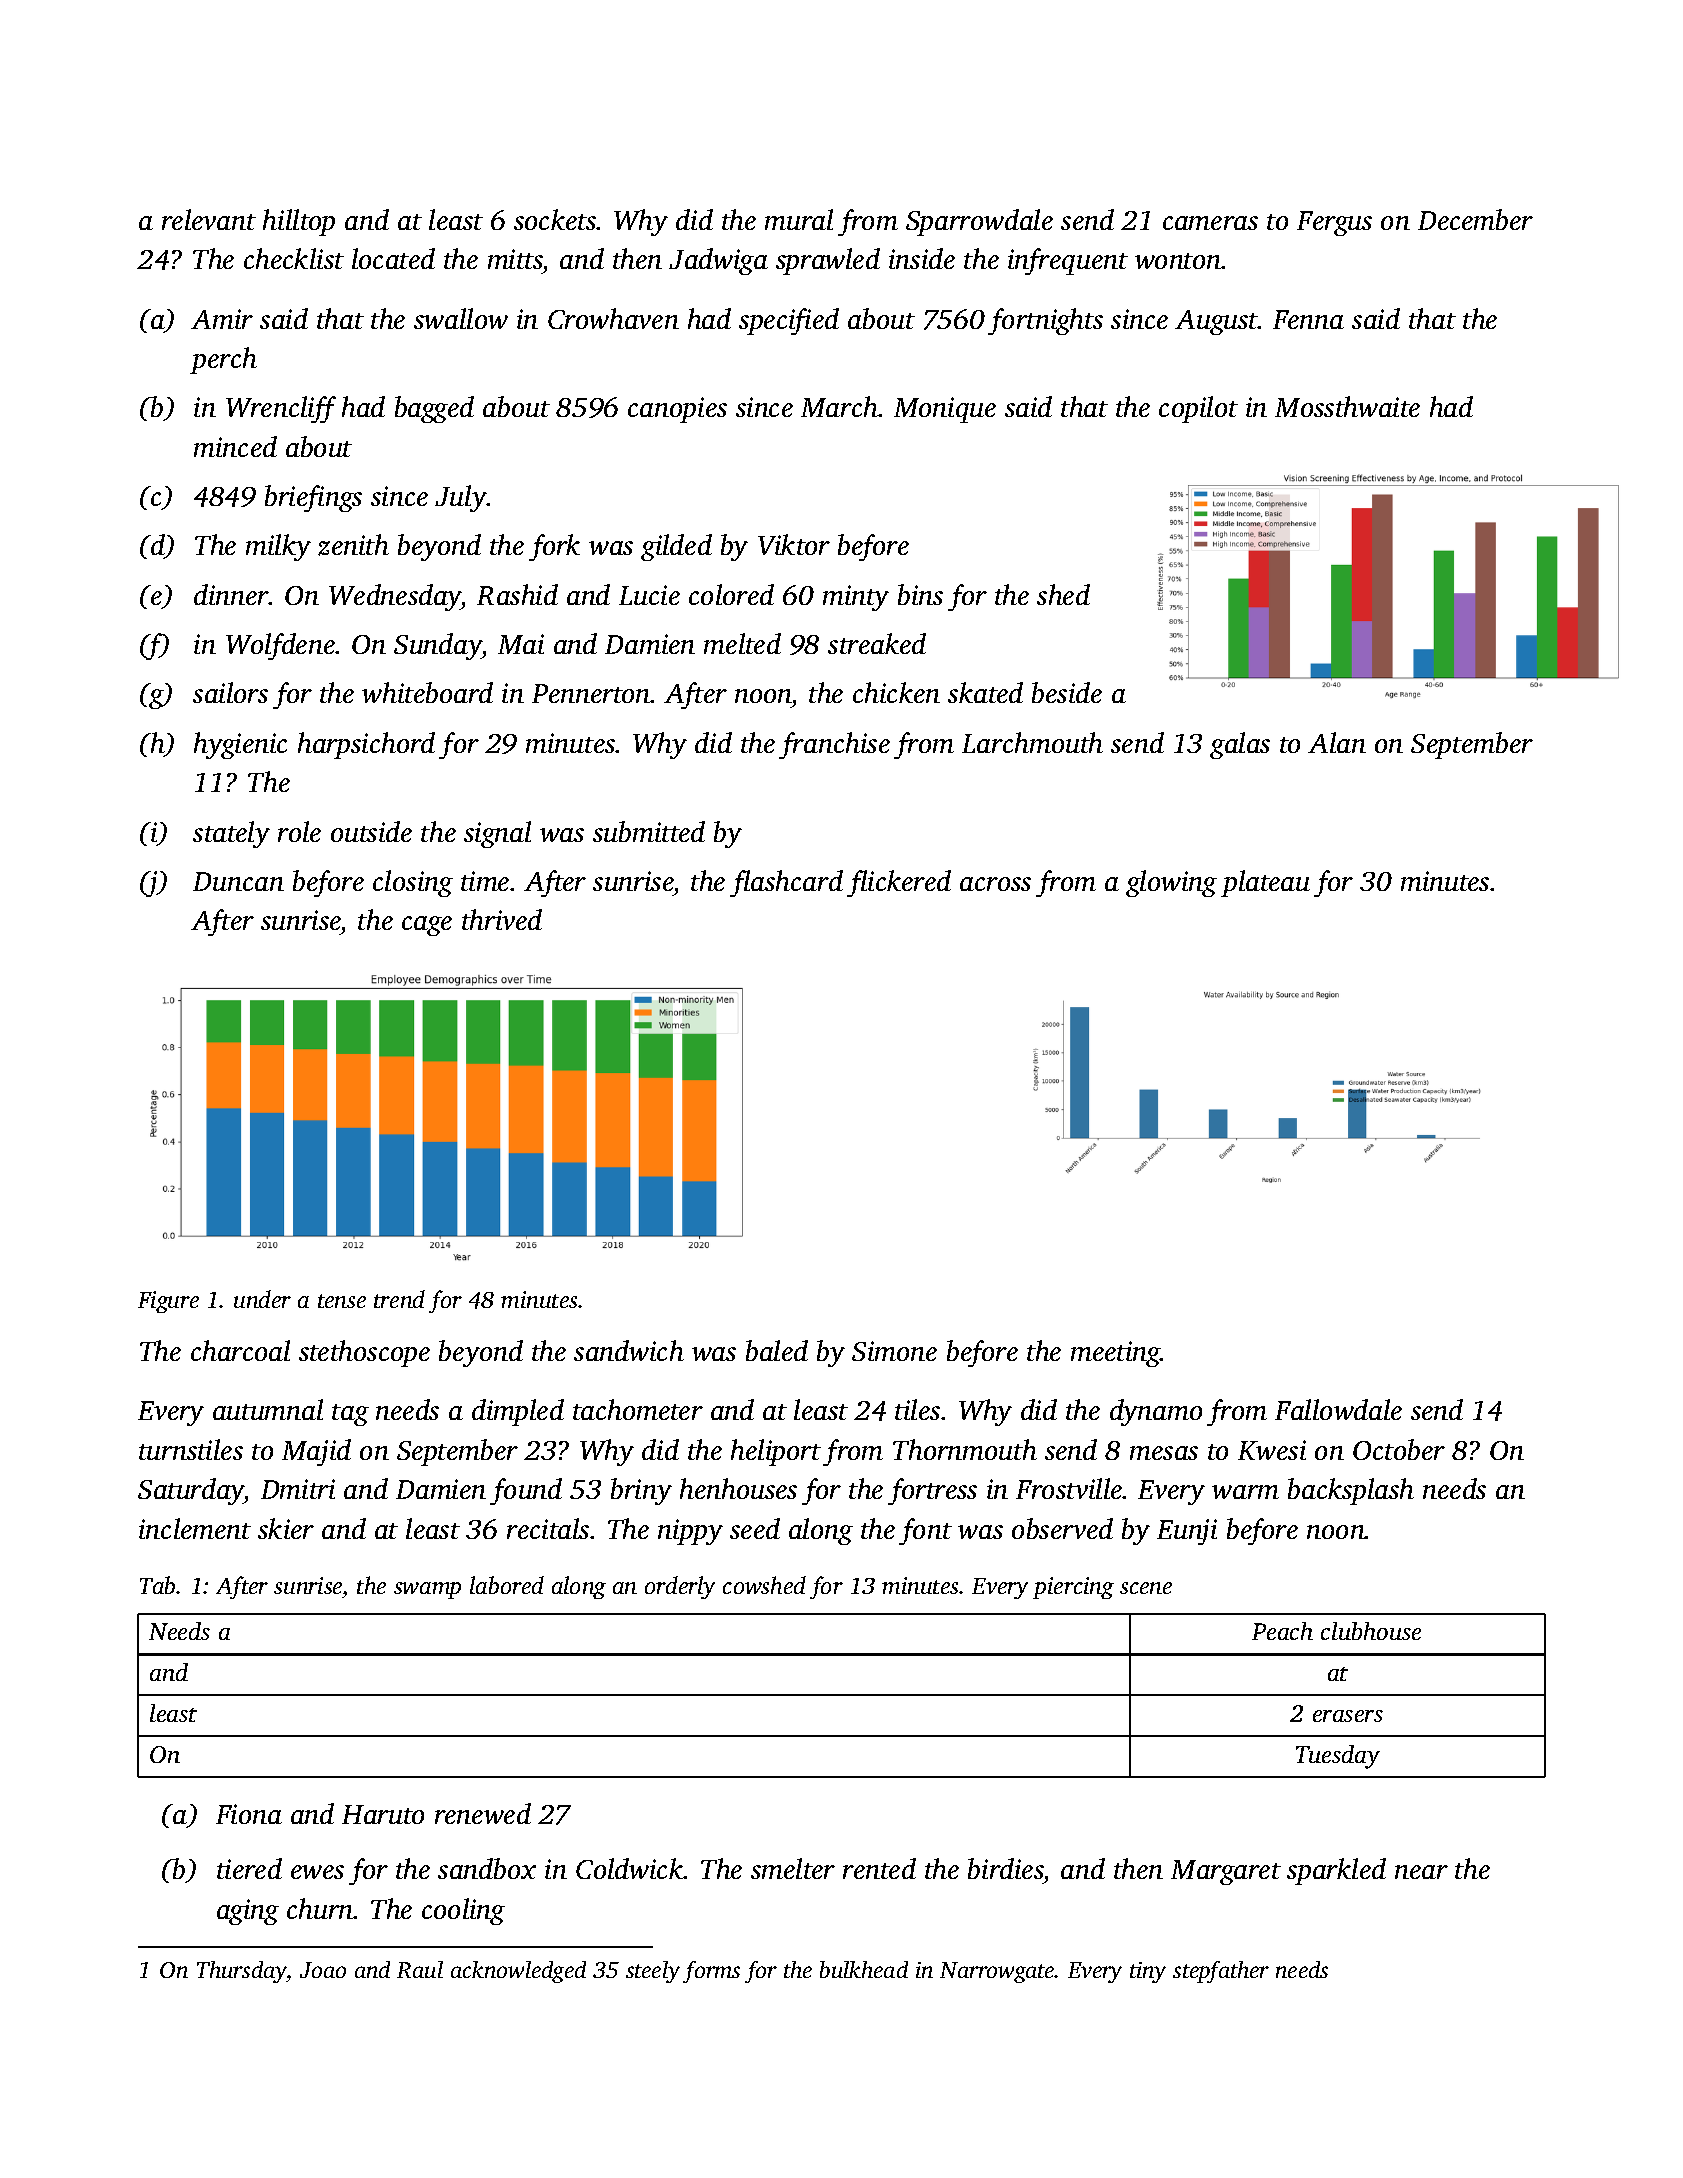 Image resolution: width=1683 pixels, height=2178 pixels. What do you see at coordinates (1171, 883) in the image?
I see `glowing` at bounding box center [1171, 883].
